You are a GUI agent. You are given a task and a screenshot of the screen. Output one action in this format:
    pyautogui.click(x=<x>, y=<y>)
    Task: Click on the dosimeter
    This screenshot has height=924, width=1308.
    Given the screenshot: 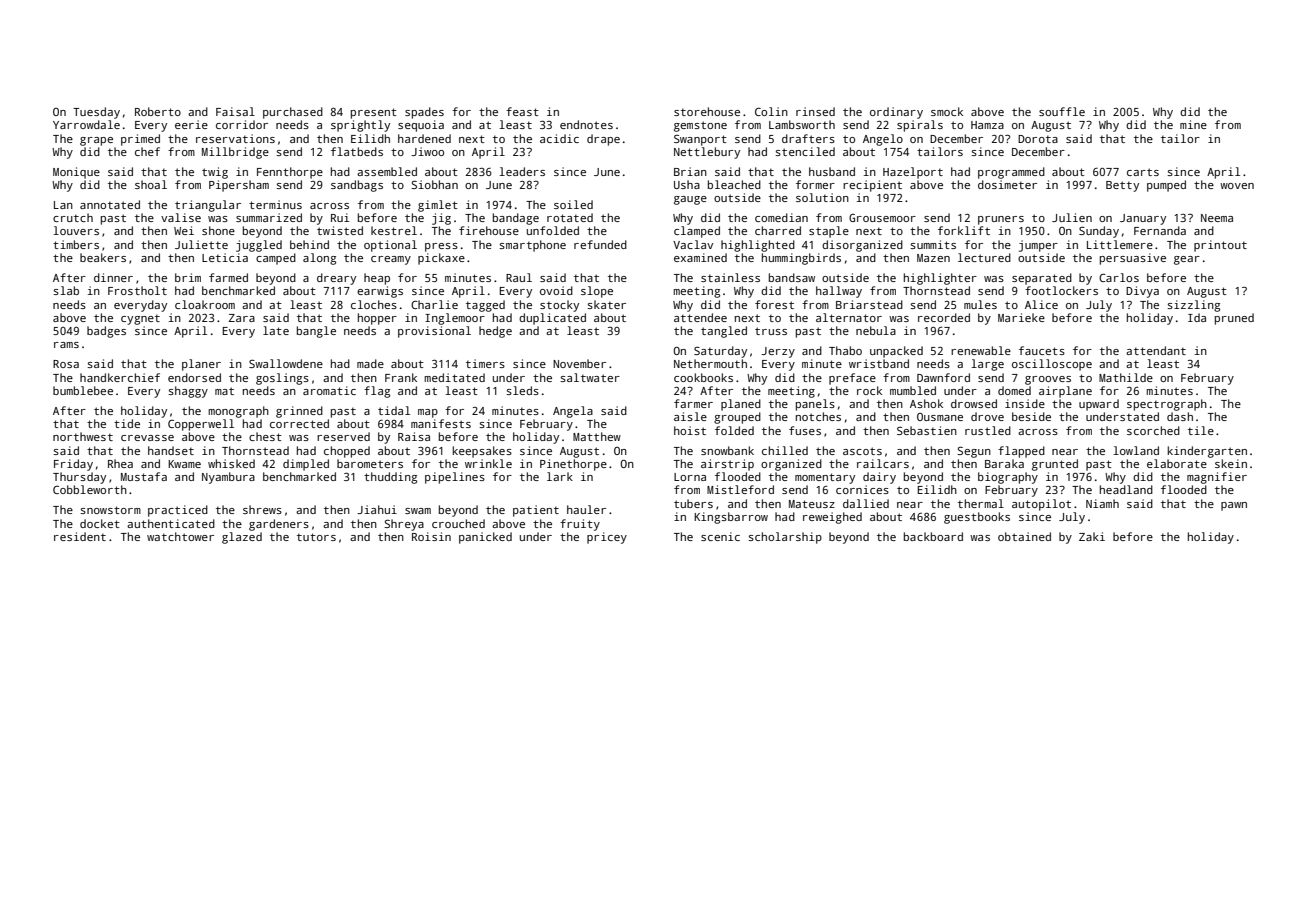 What is the action you would take?
    pyautogui.click(x=1007, y=184)
